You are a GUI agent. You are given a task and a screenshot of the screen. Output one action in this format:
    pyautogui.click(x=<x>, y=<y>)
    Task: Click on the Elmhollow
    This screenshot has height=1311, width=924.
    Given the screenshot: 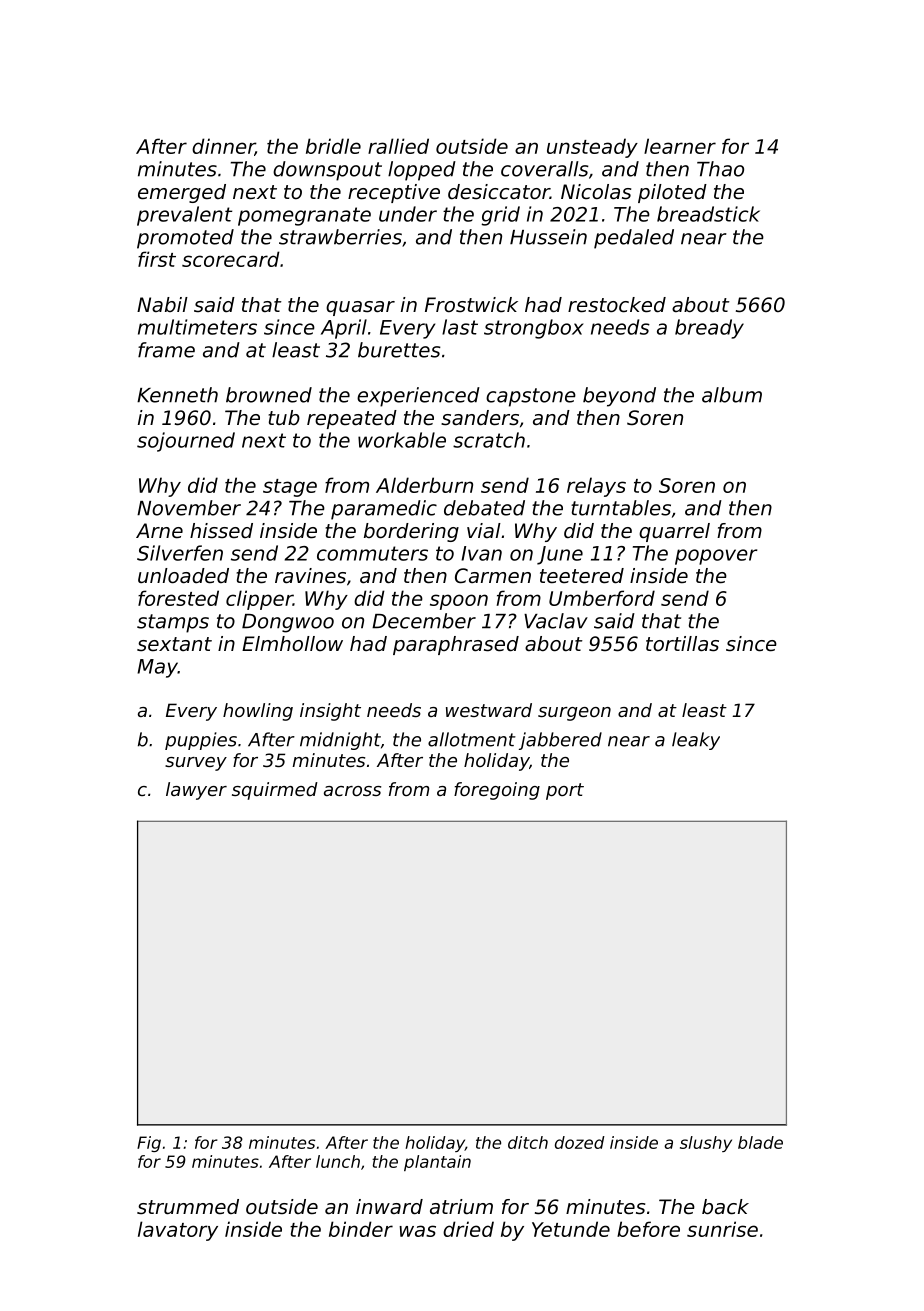 What is the action you would take?
    pyautogui.click(x=292, y=644)
